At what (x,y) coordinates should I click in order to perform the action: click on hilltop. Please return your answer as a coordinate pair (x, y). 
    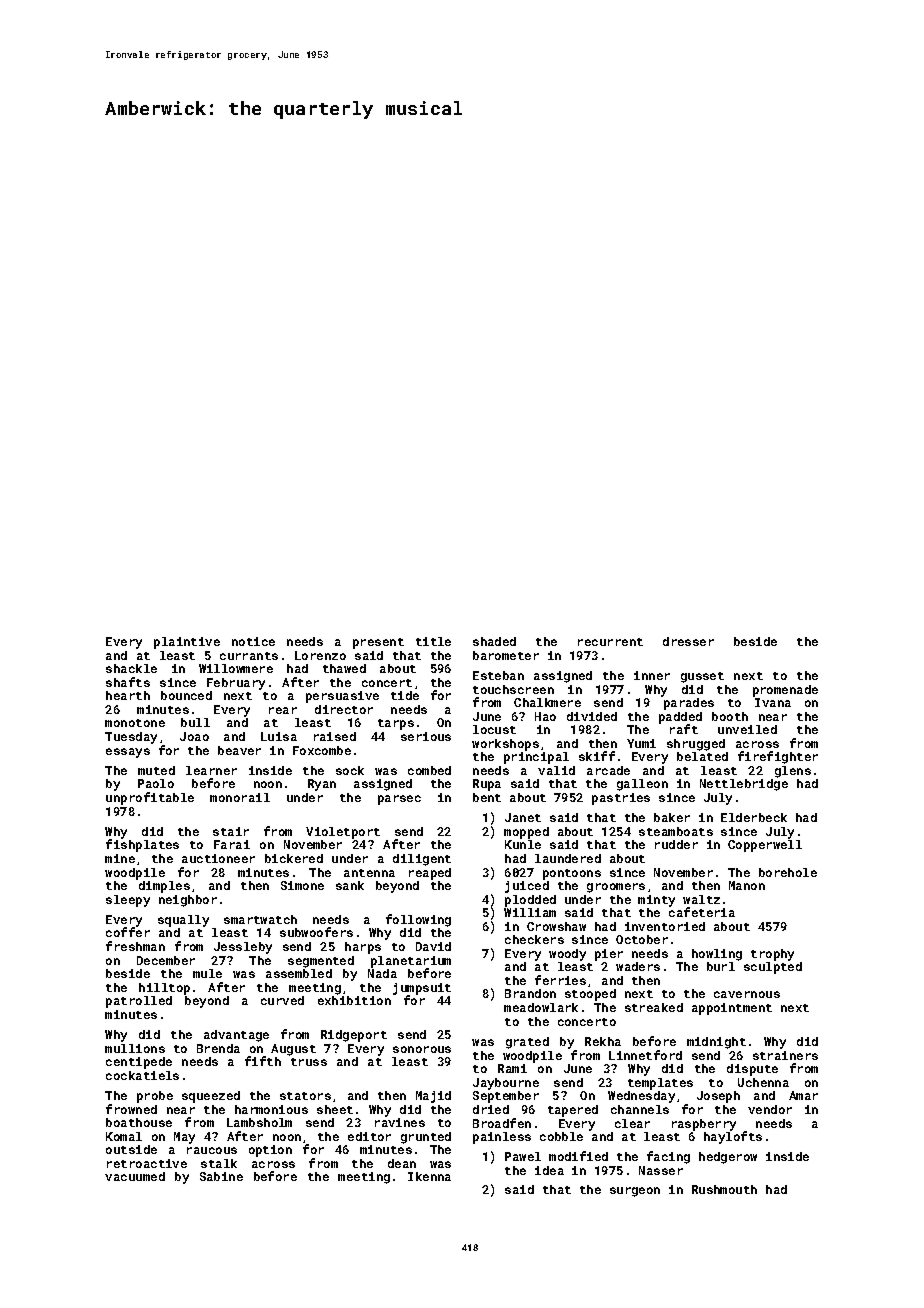
    Looking at the image, I should click on (164, 989).
